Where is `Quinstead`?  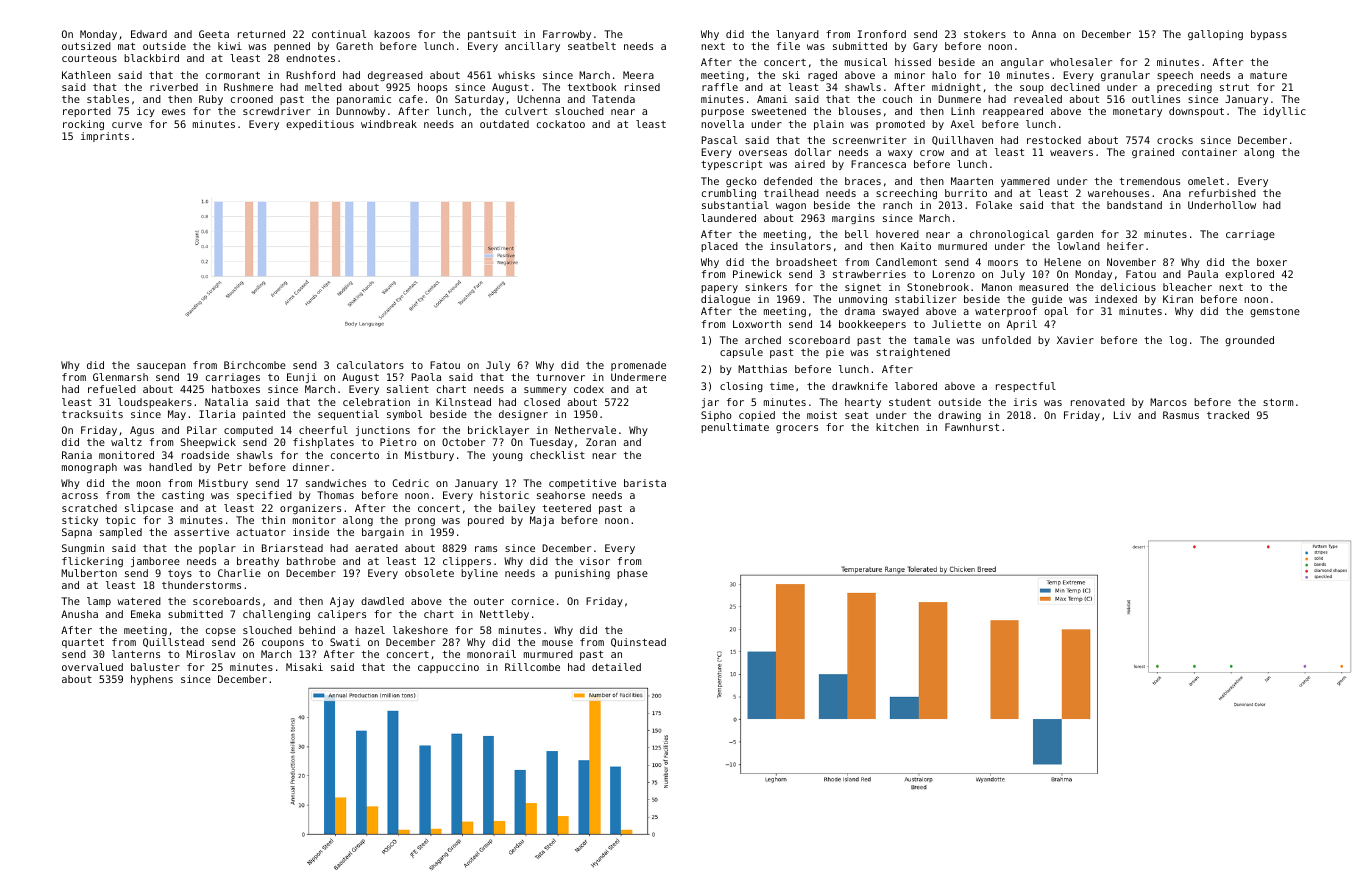
Quinstead is located at coordinates (638, 642).
